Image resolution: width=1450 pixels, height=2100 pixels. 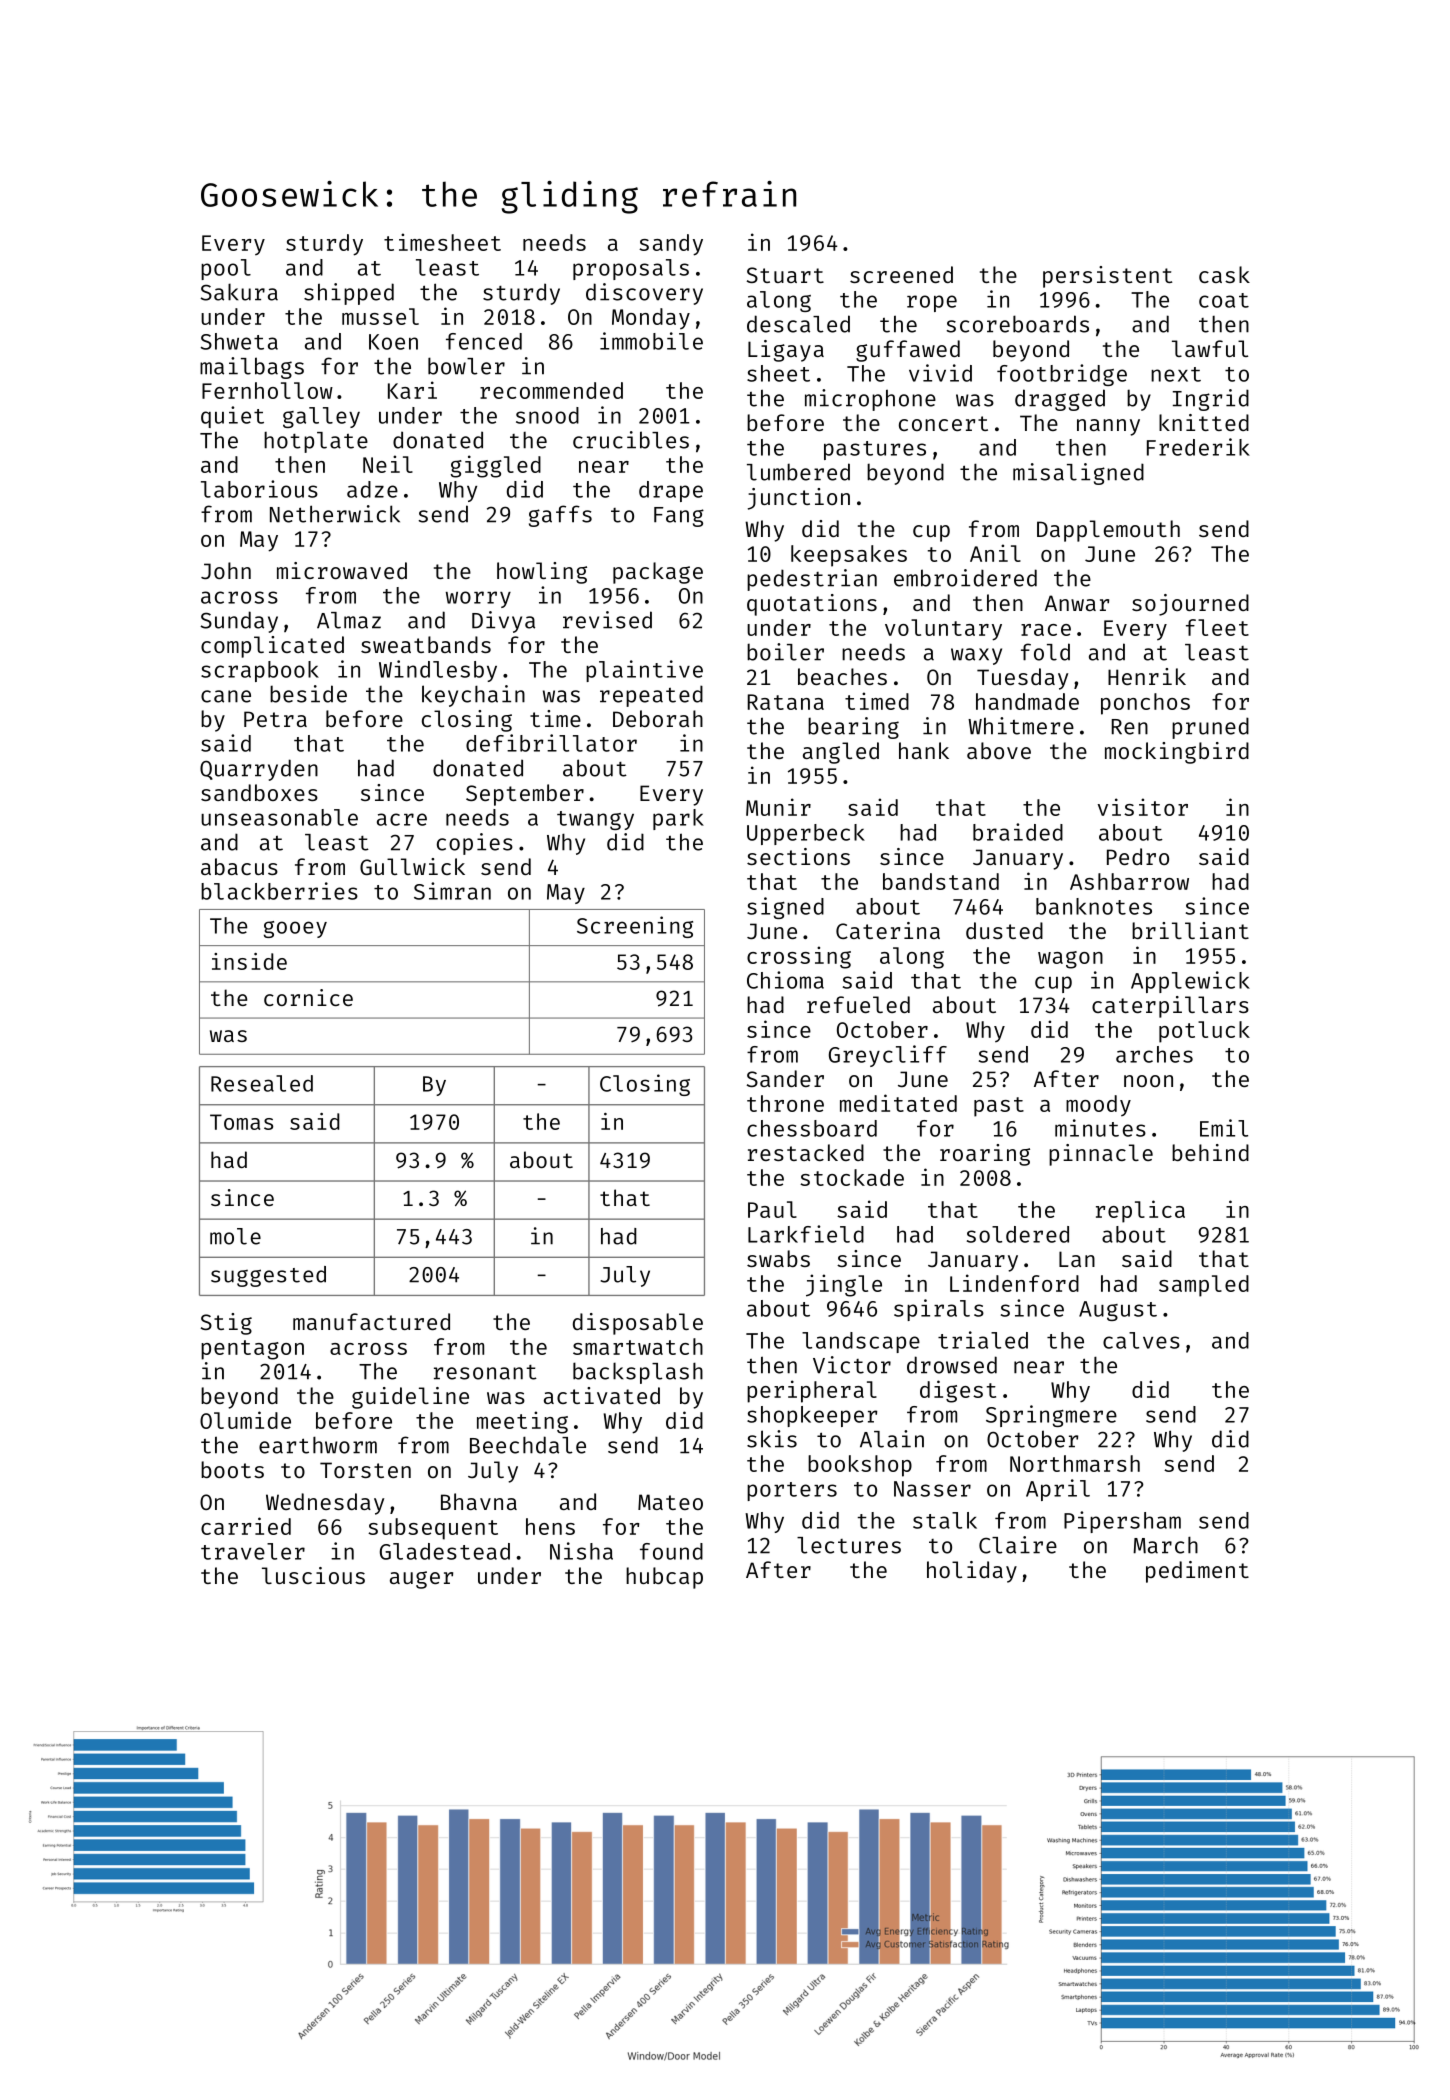 I want to click on Pipersham, so click(x=1122, y=1522).
